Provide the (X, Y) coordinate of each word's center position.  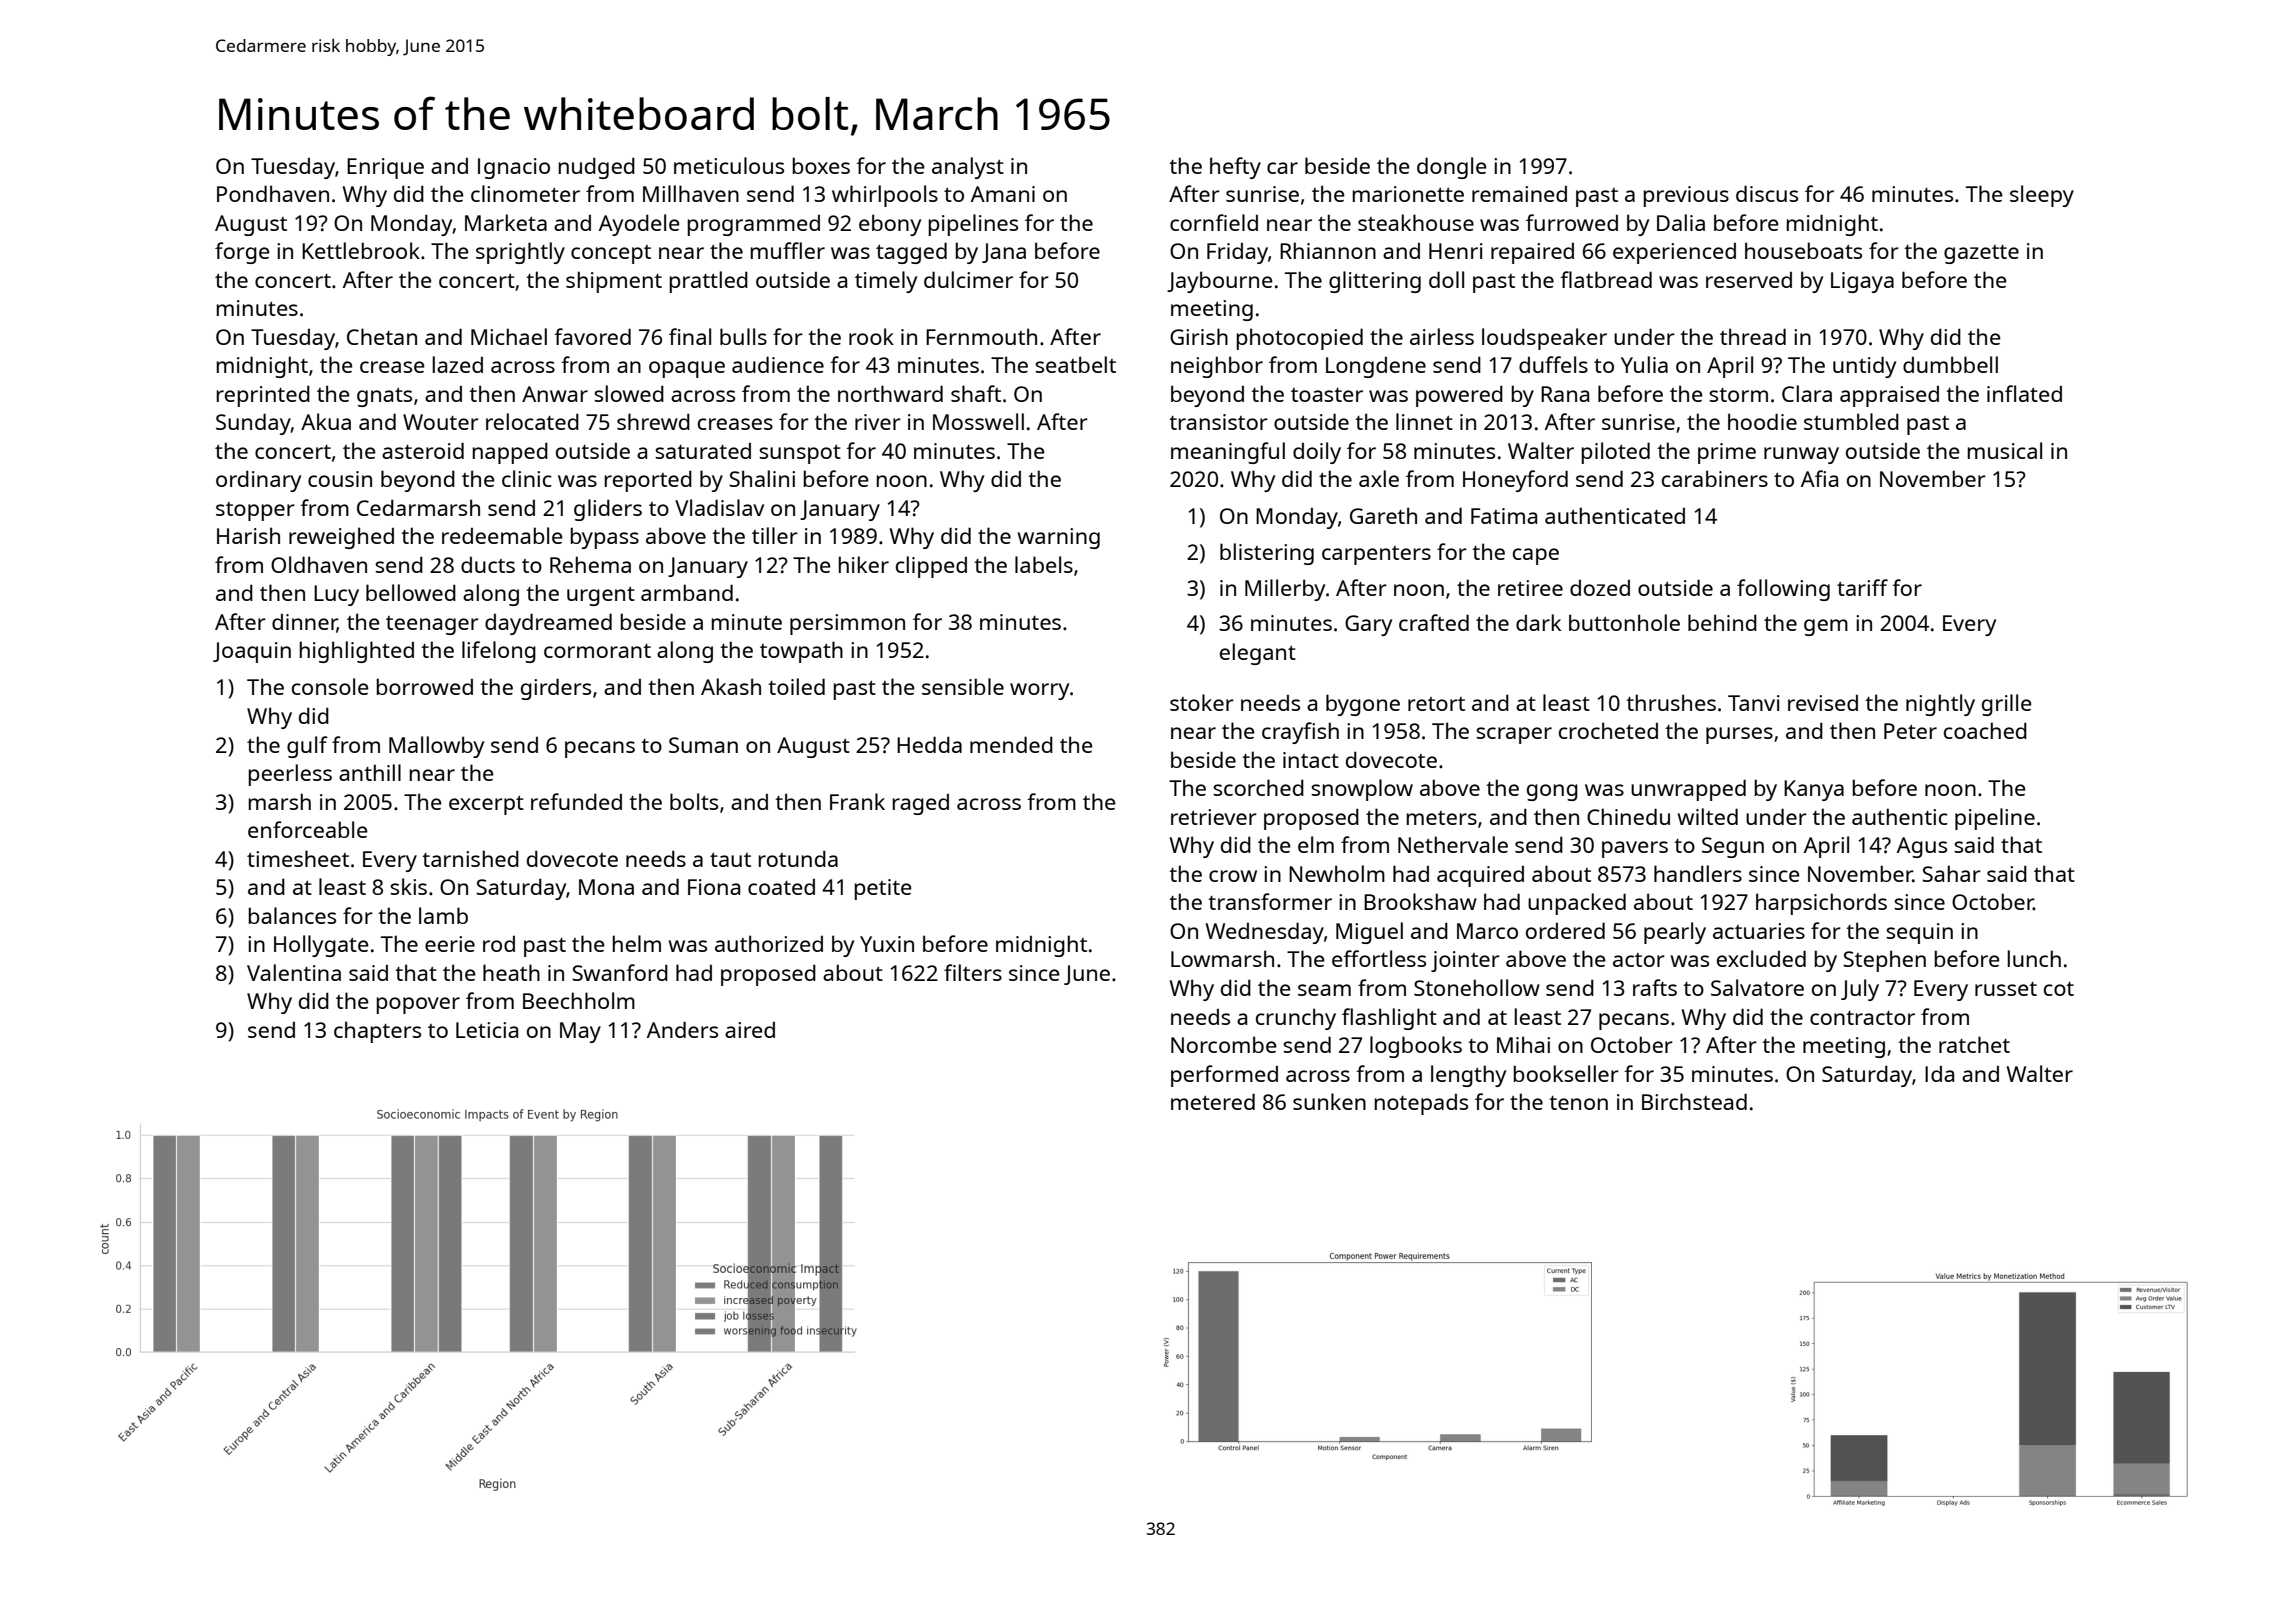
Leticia (487, 1030)
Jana (1004, 253)
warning (1059, 538)
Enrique (385, 168)
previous (1686, 196)
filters (973, 972)
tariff (1862, 587)
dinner (304, 623)
